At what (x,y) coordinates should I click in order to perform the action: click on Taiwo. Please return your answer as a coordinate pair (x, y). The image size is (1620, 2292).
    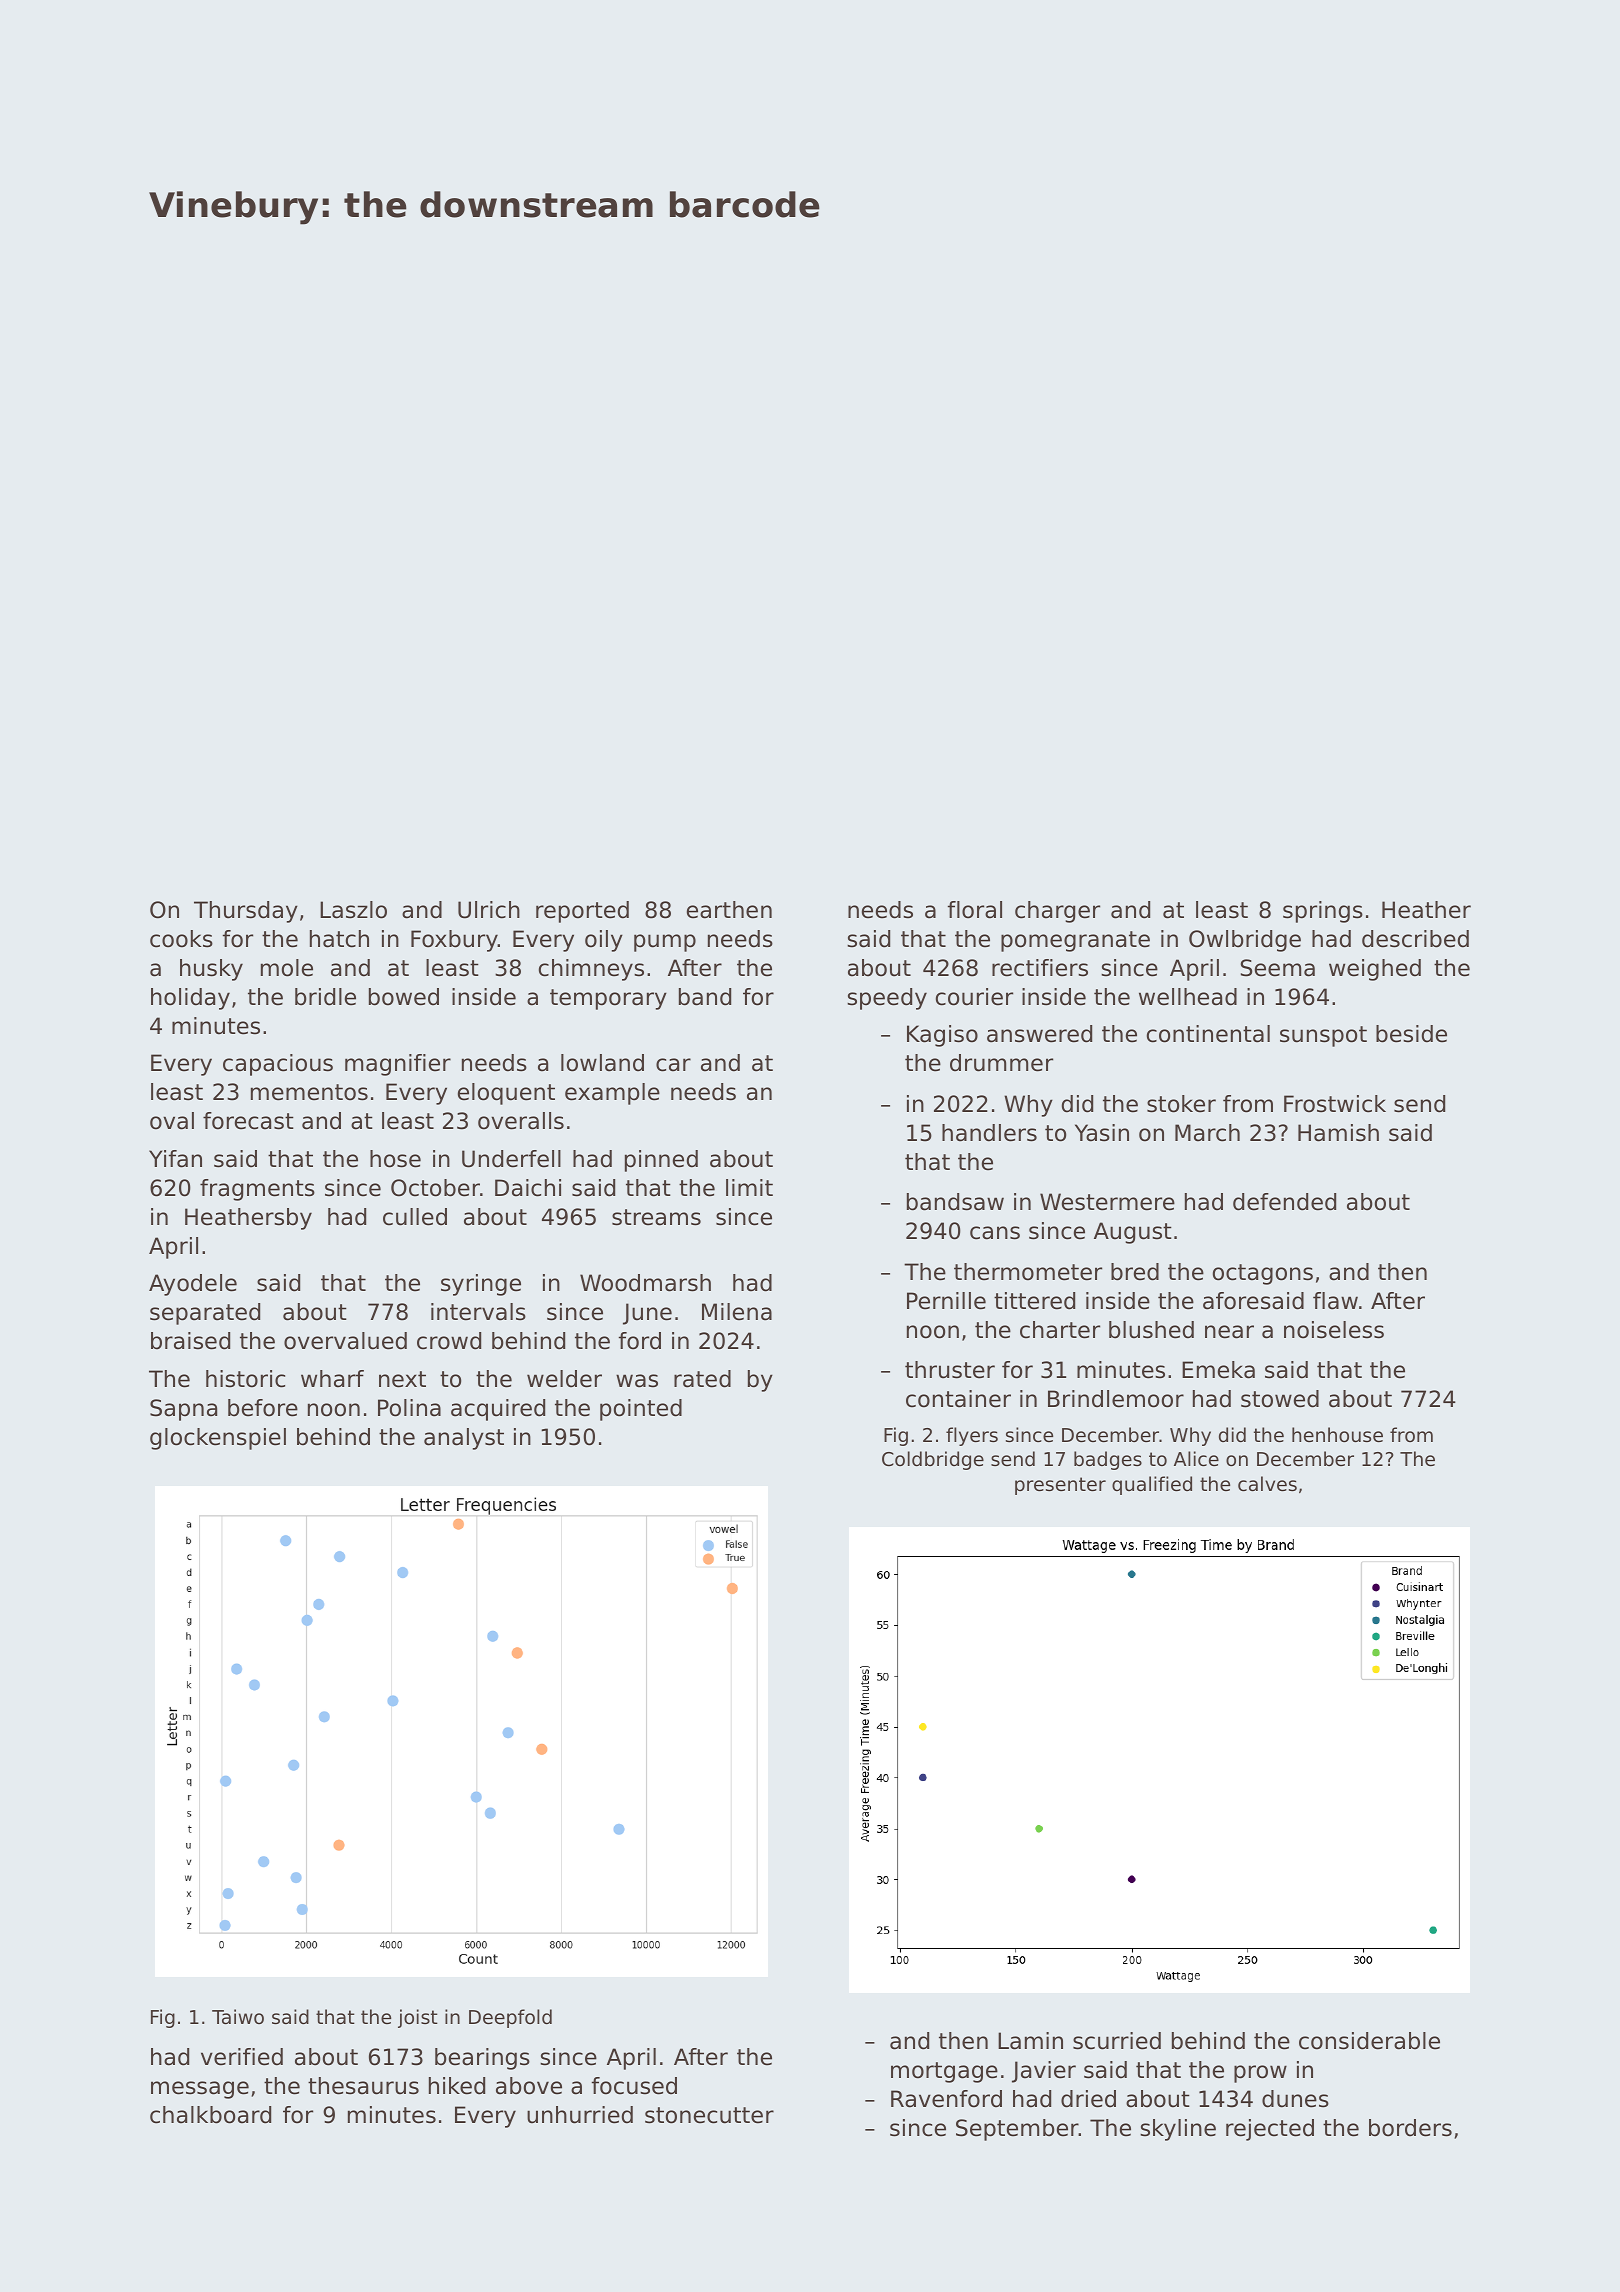
    Looking at the image, I should click on (238, 2016).
